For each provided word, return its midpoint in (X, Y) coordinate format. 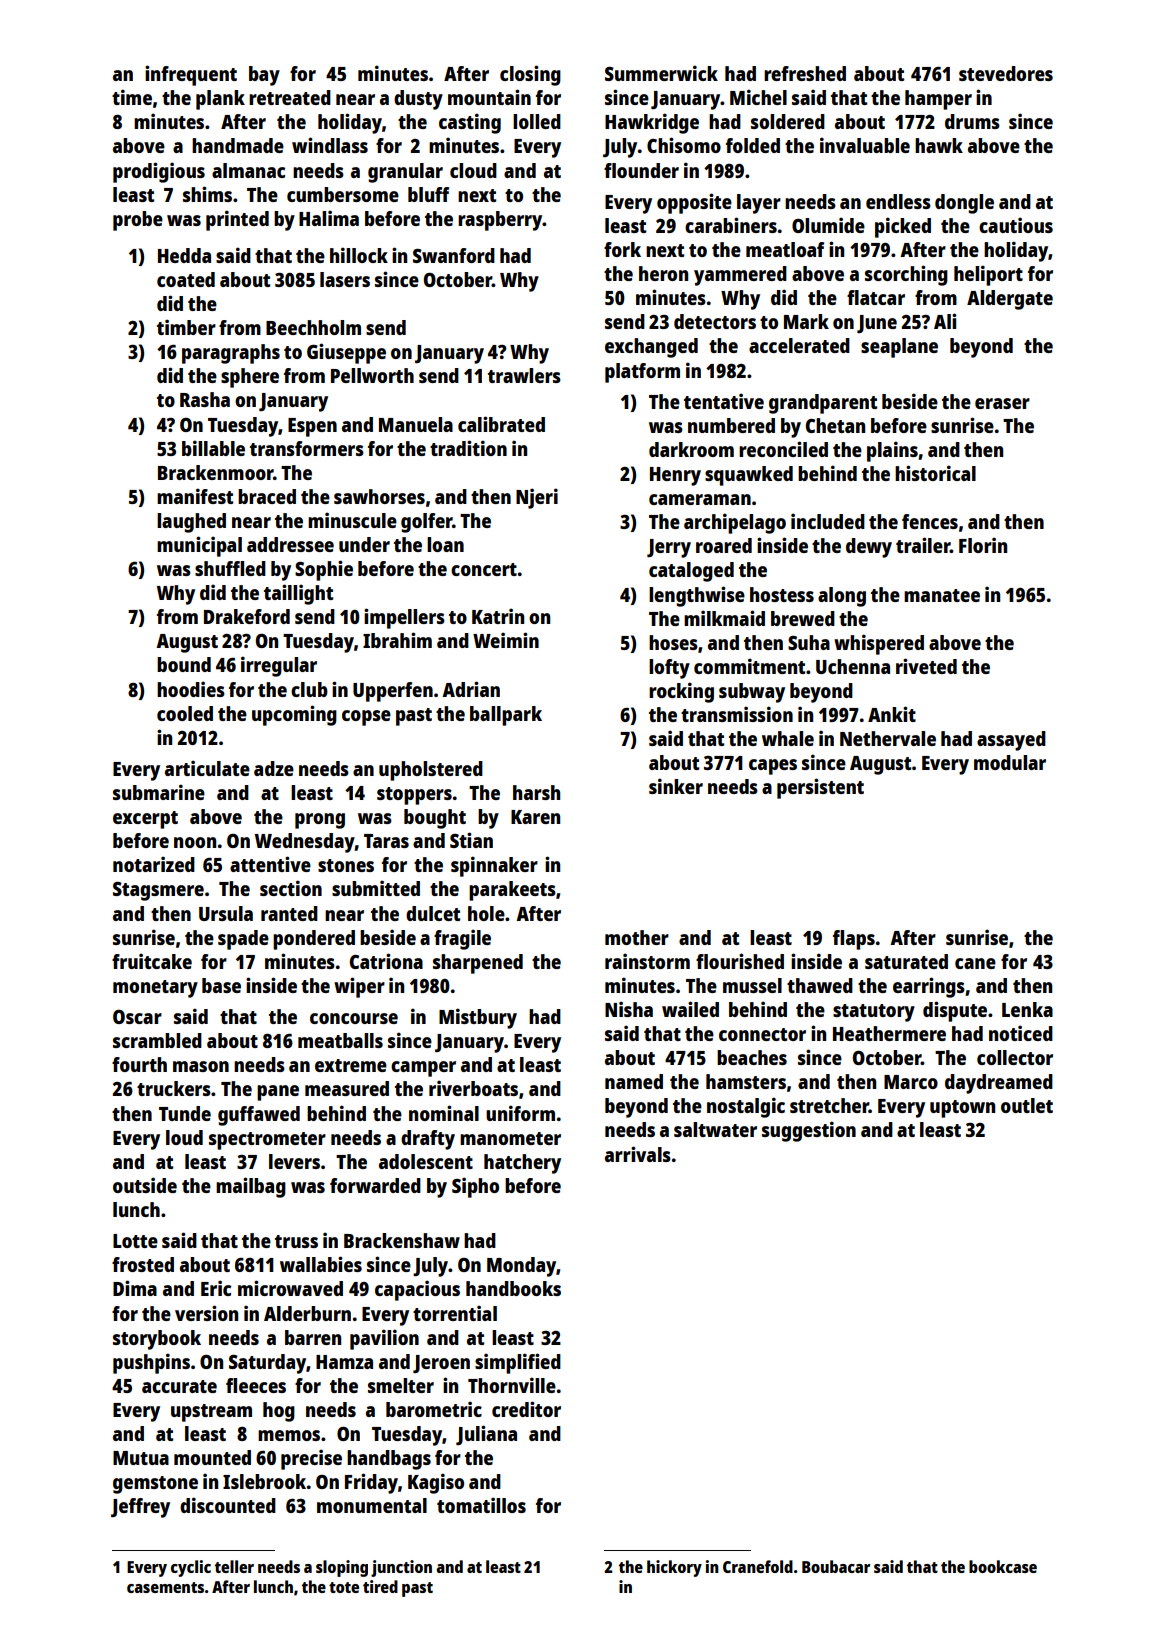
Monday (521, 1267)
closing (530, 75)
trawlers (524, 375)
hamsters (746, 1081)
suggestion (809, 1131)
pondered (314, 940)
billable (213, 448)
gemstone (155, 1485)
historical (935, 473)
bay (264, 76)
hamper (938, 100)
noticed (1021, 1033)
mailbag (251, 1187)
